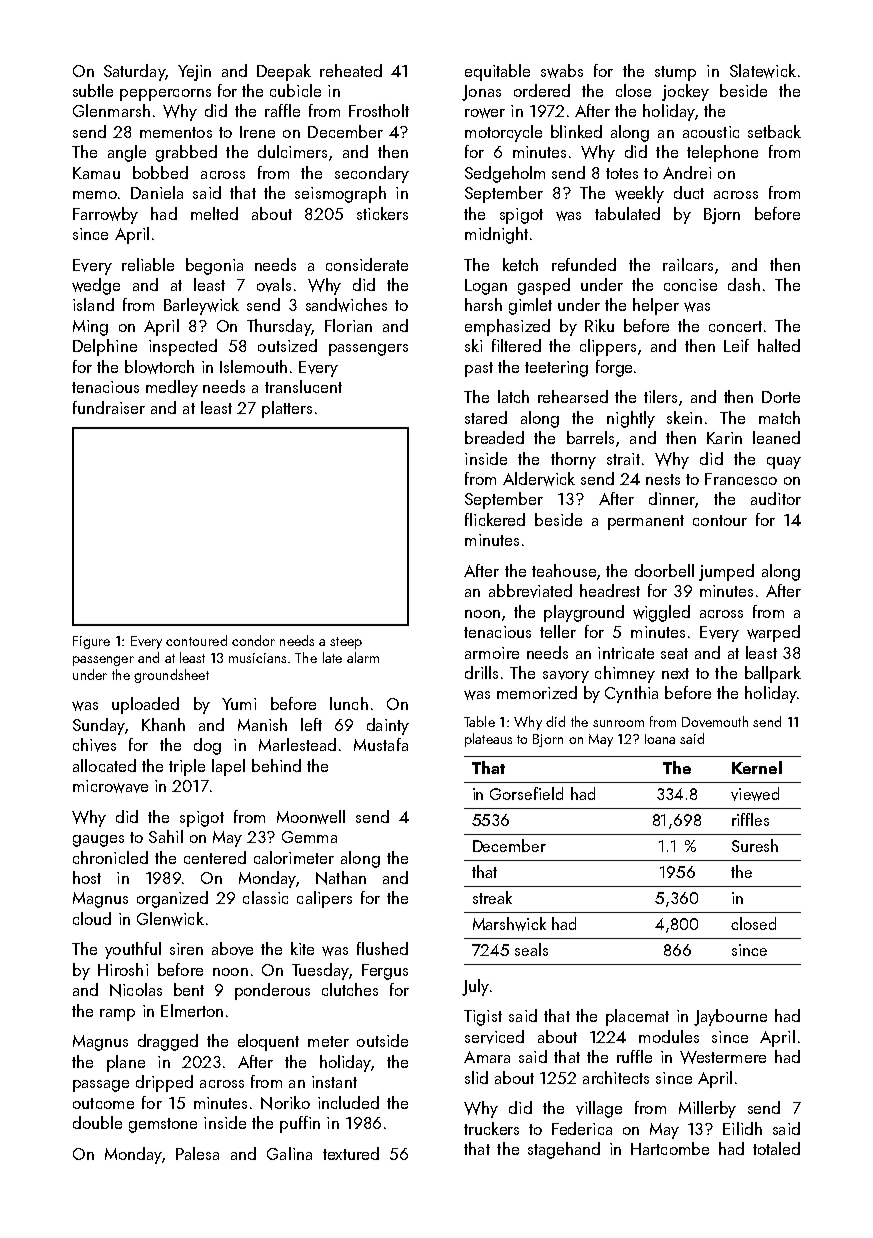  What do you see at coordinates (168, 1042) in the screenshot?
I see `dragged` at bounding box center [168, 1042].
